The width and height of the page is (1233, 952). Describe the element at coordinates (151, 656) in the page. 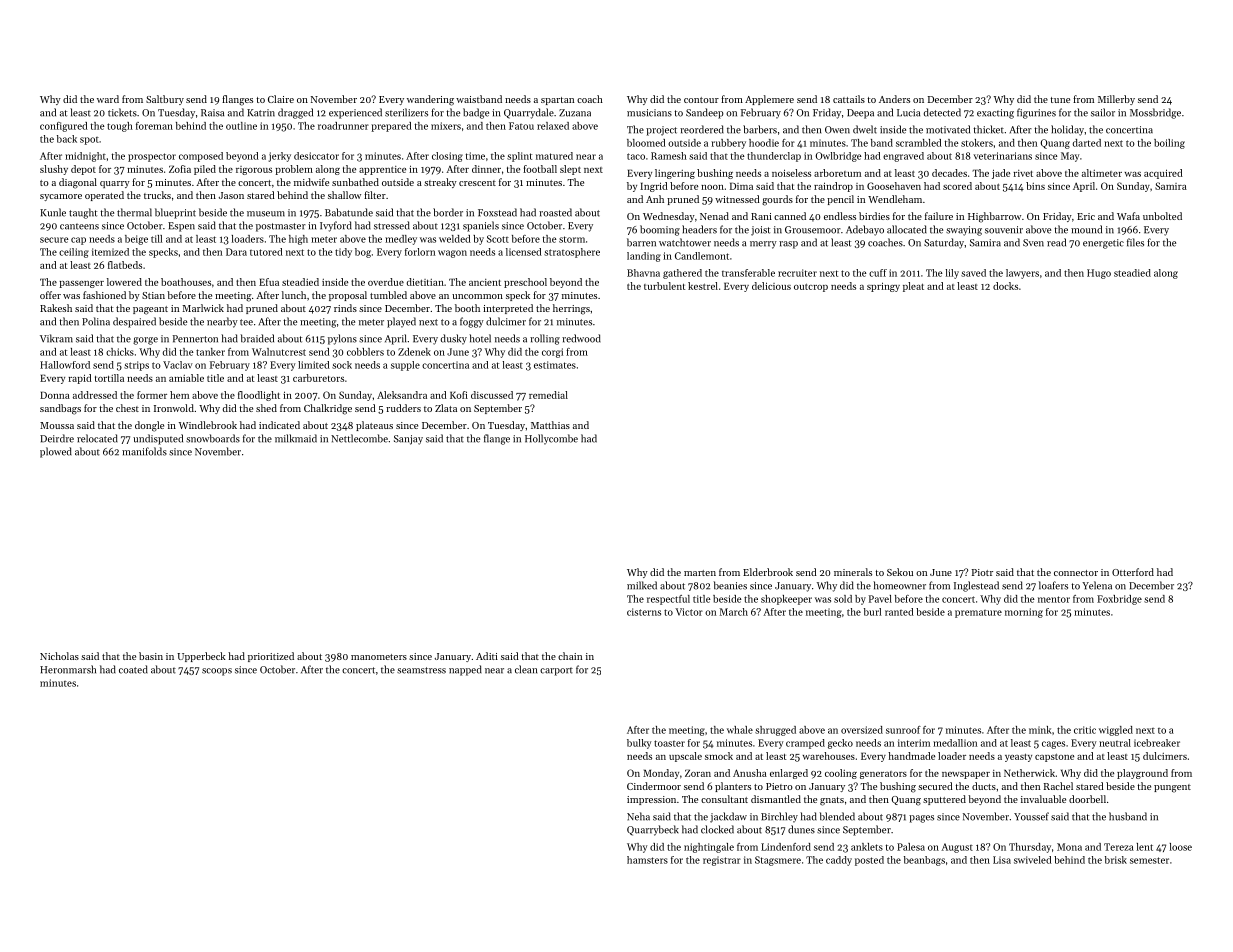

I see `basin` at that location.
